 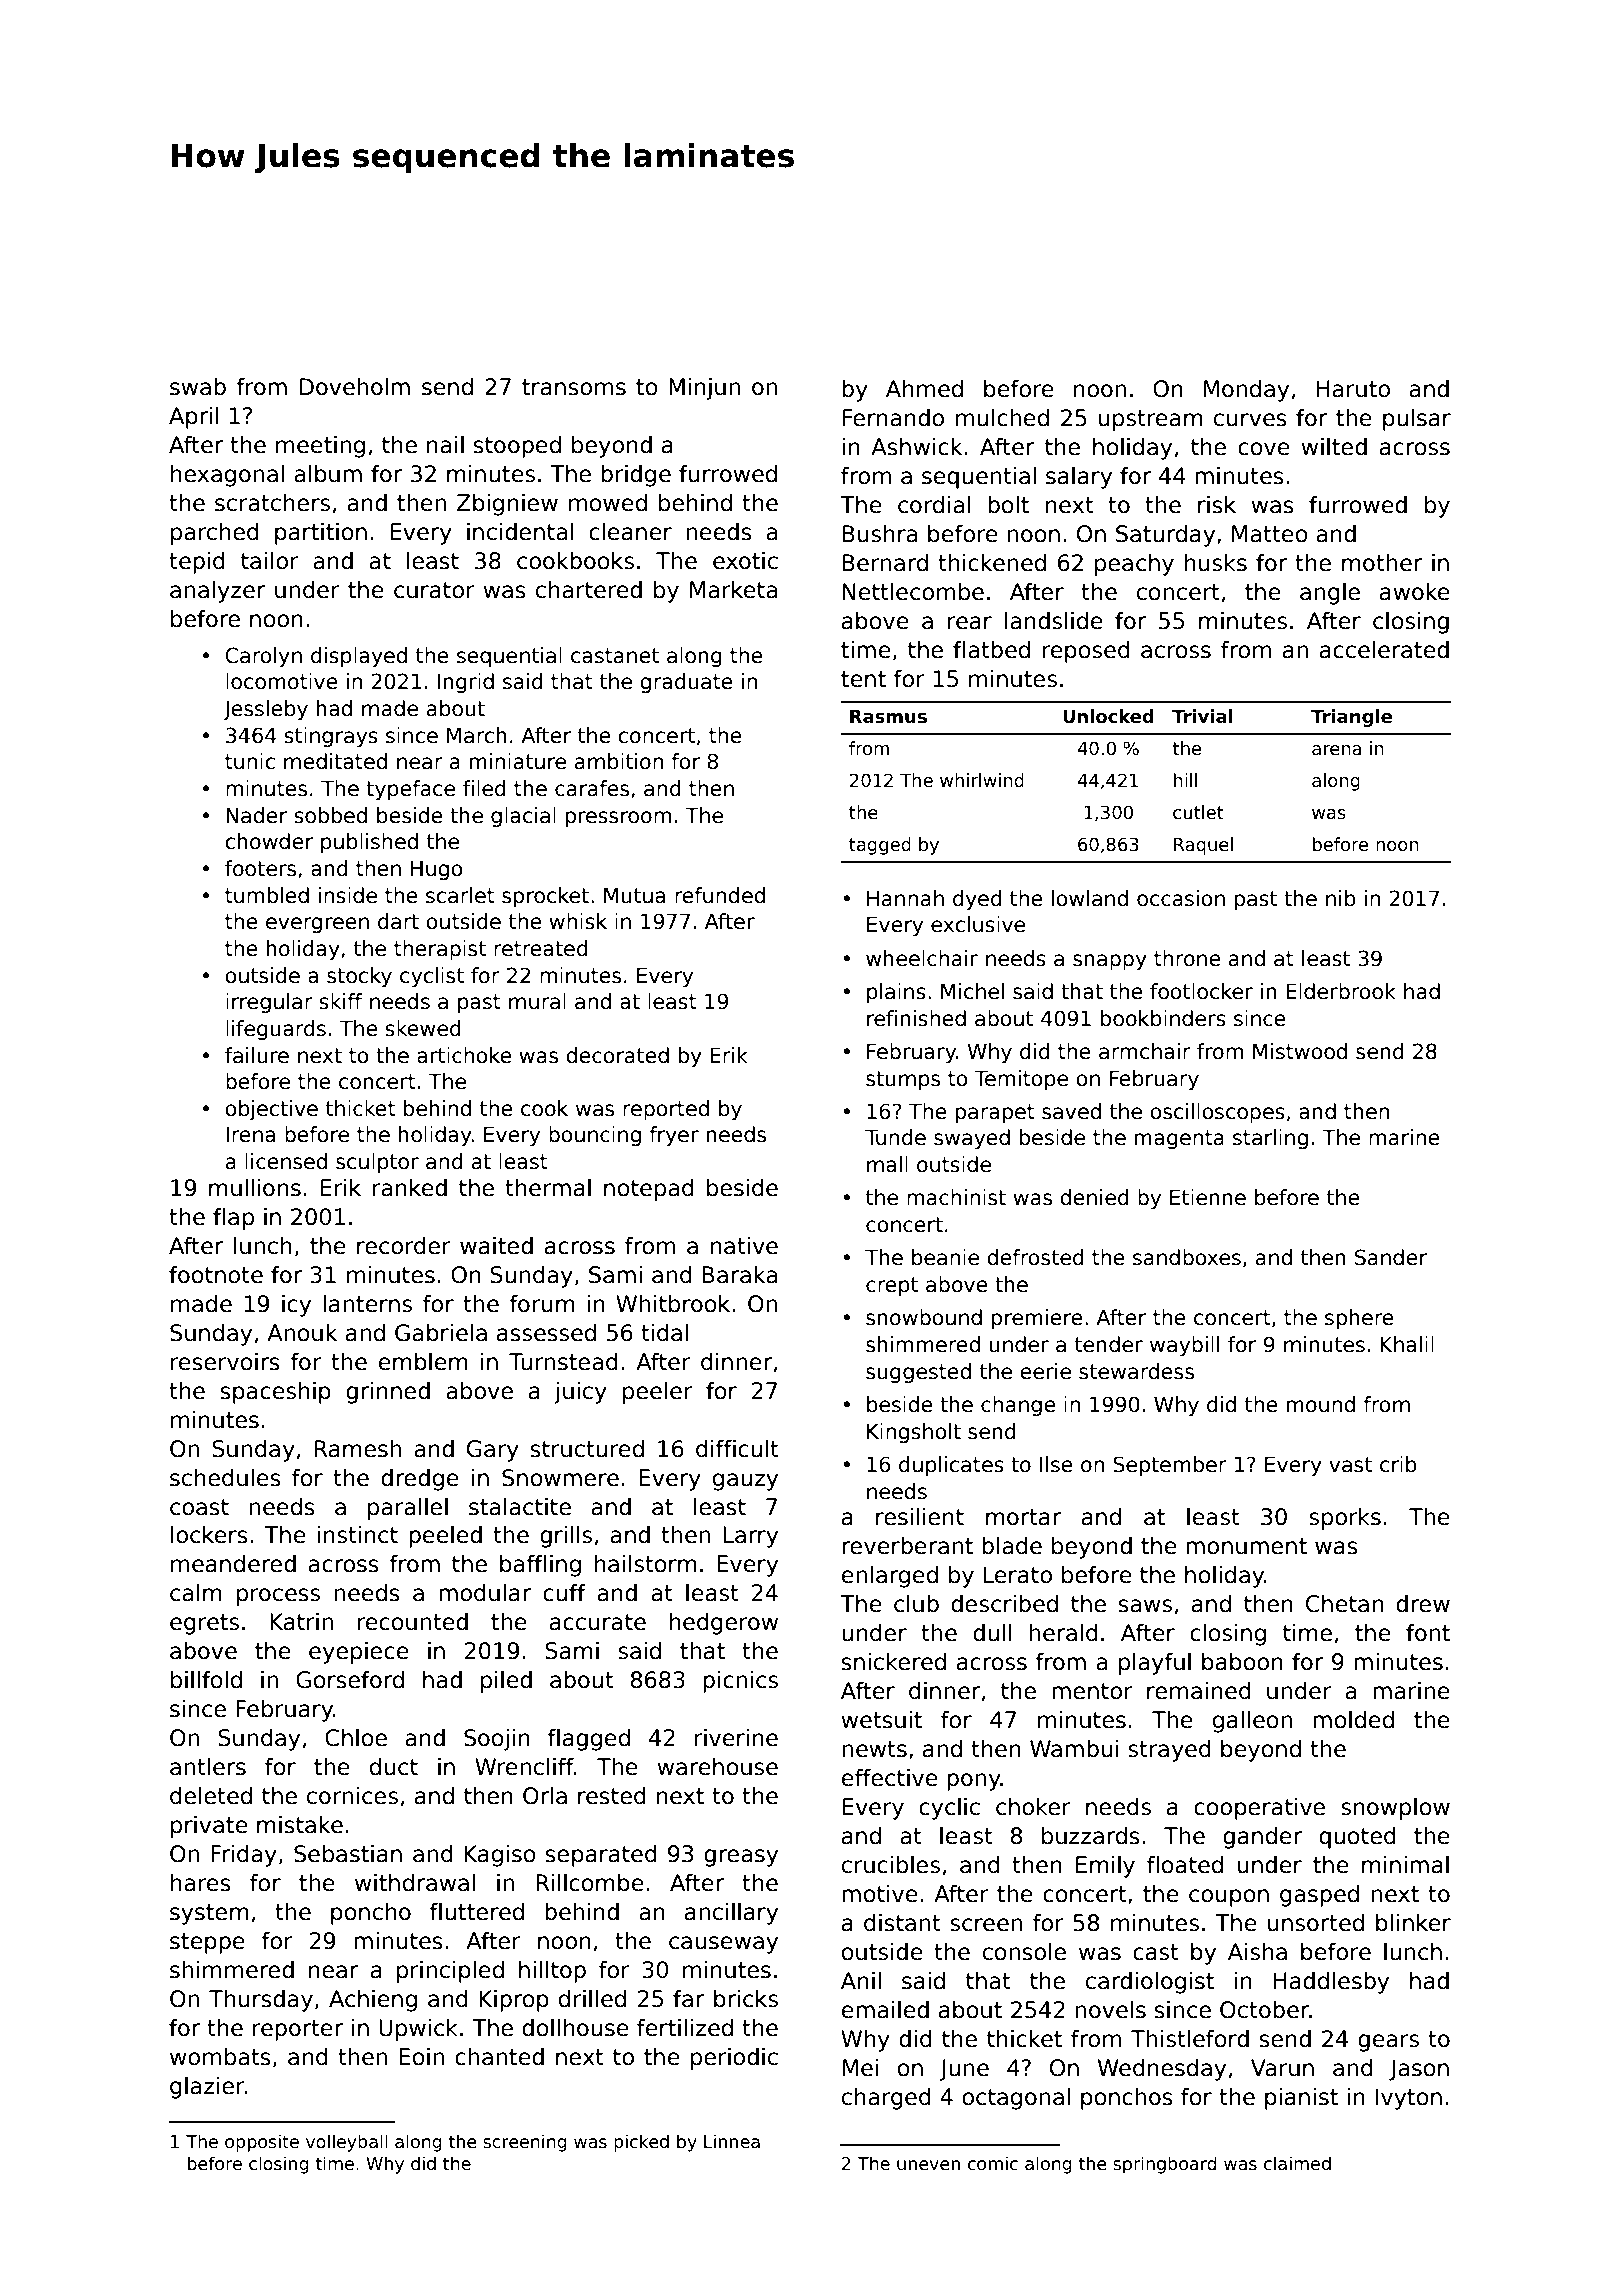 I want to click on remained, so click(x=1199, y=1691).
